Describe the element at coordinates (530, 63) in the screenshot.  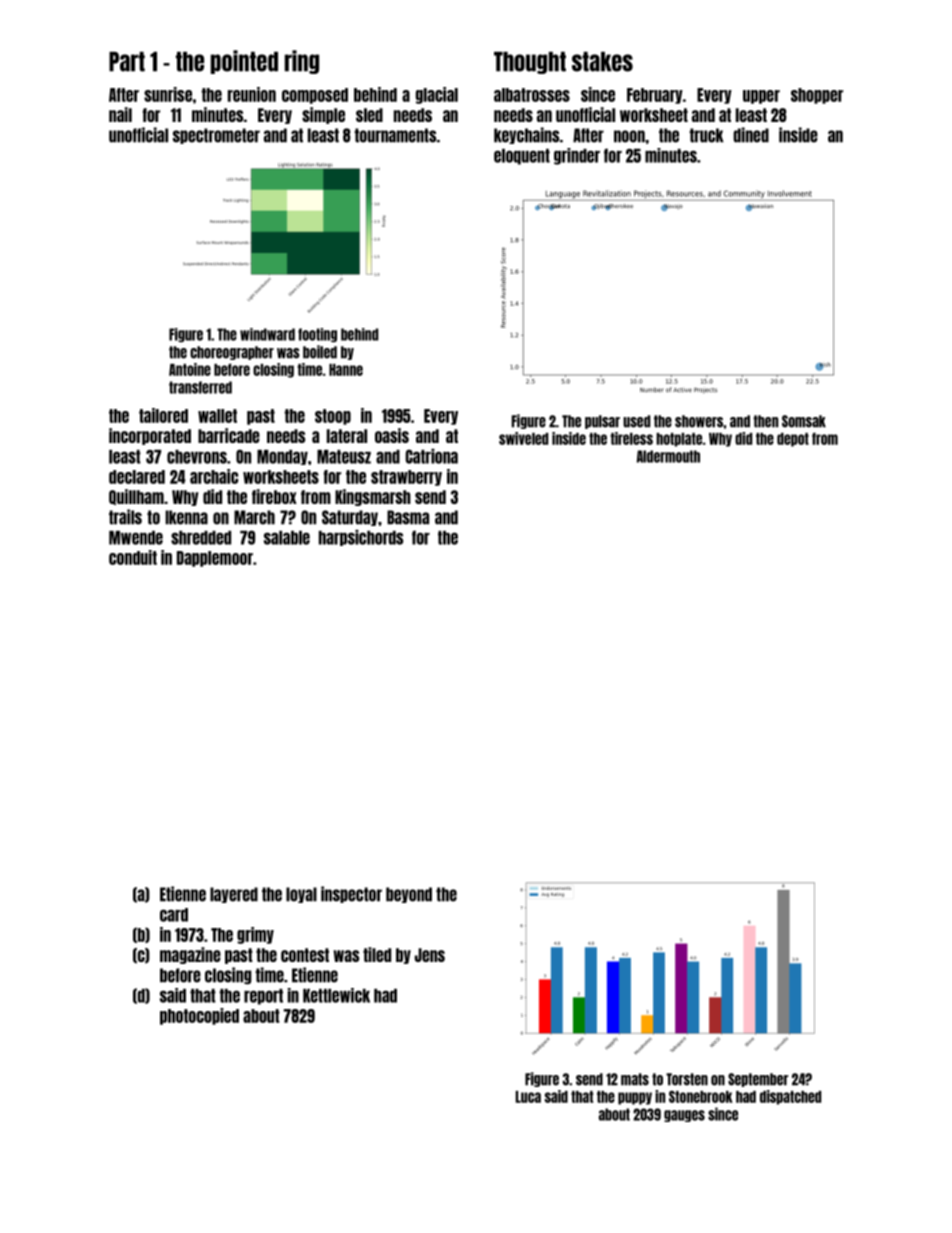
I see `Thought` at that location.
